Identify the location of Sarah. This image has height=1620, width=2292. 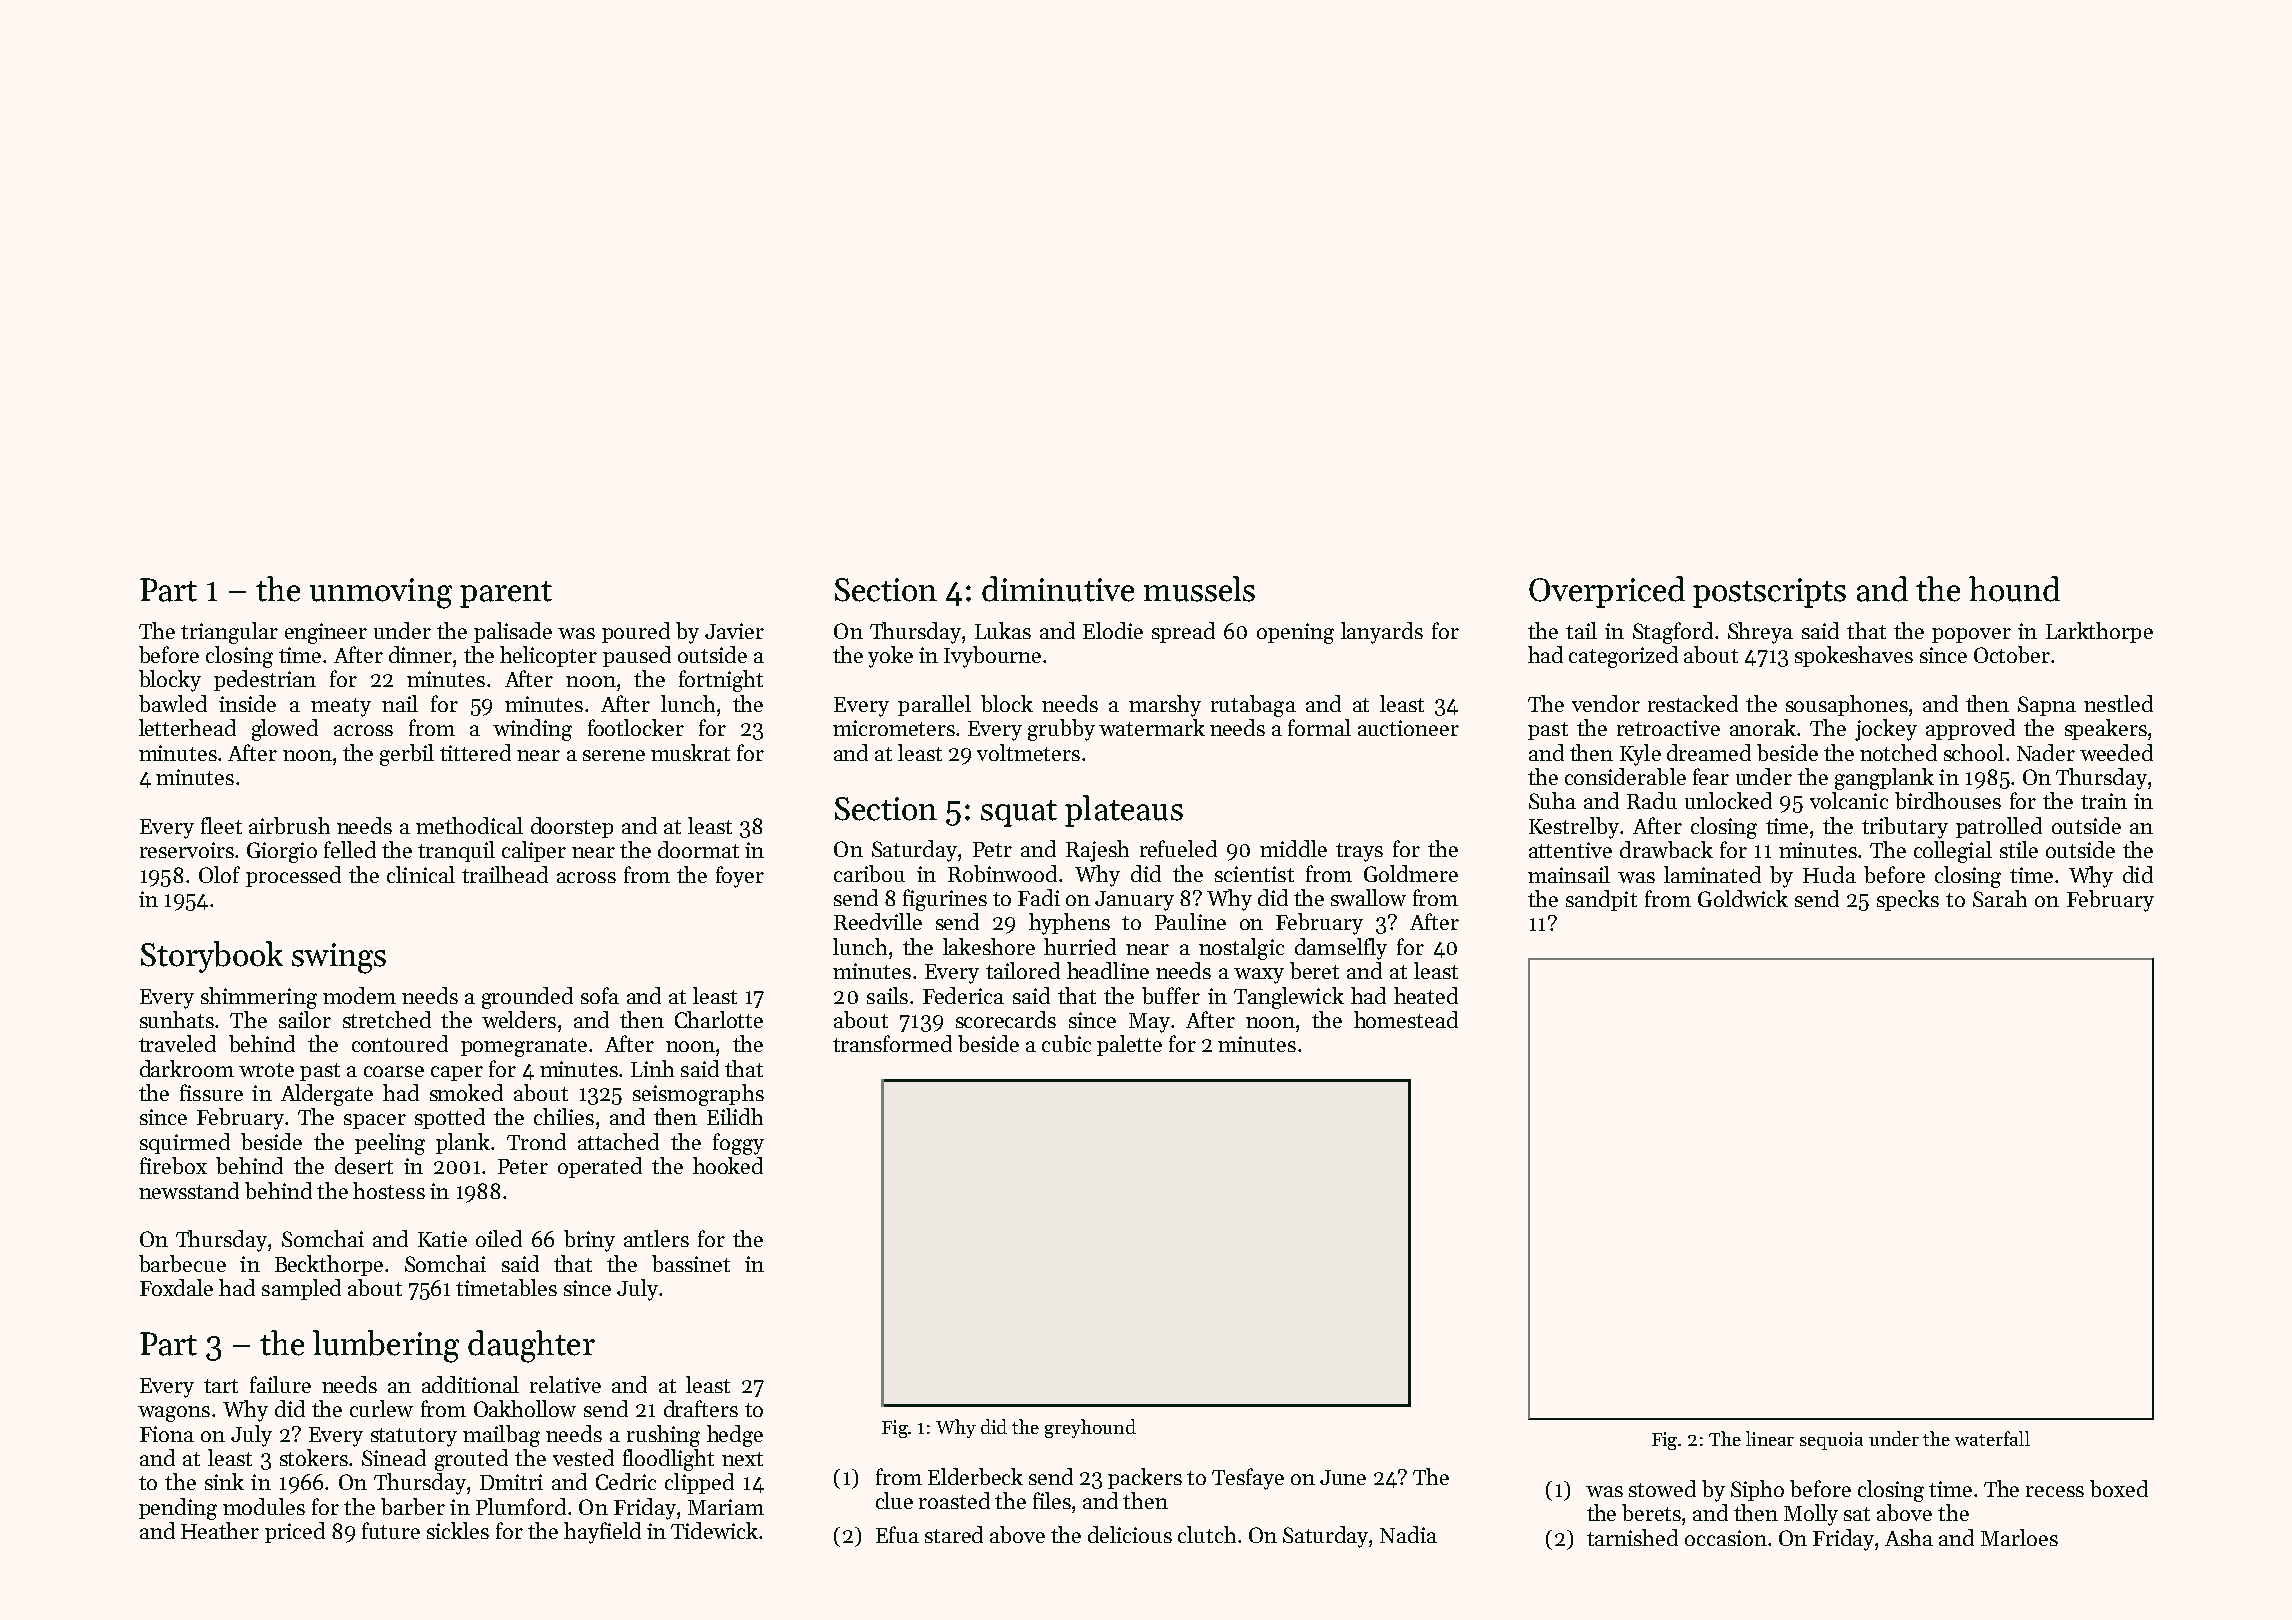
(2000, 898).
